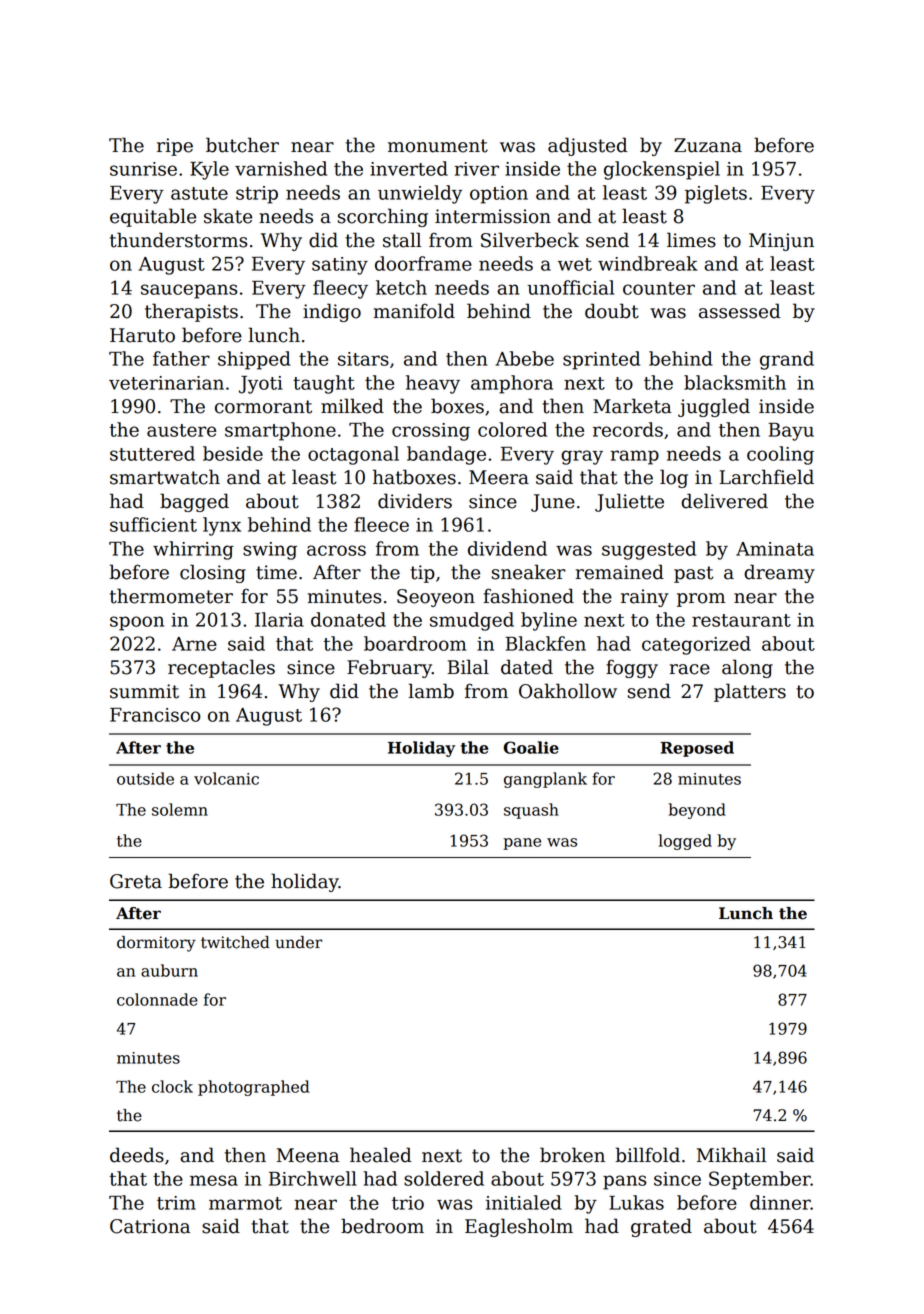  I want to click on scorching, so click(383, 217).
